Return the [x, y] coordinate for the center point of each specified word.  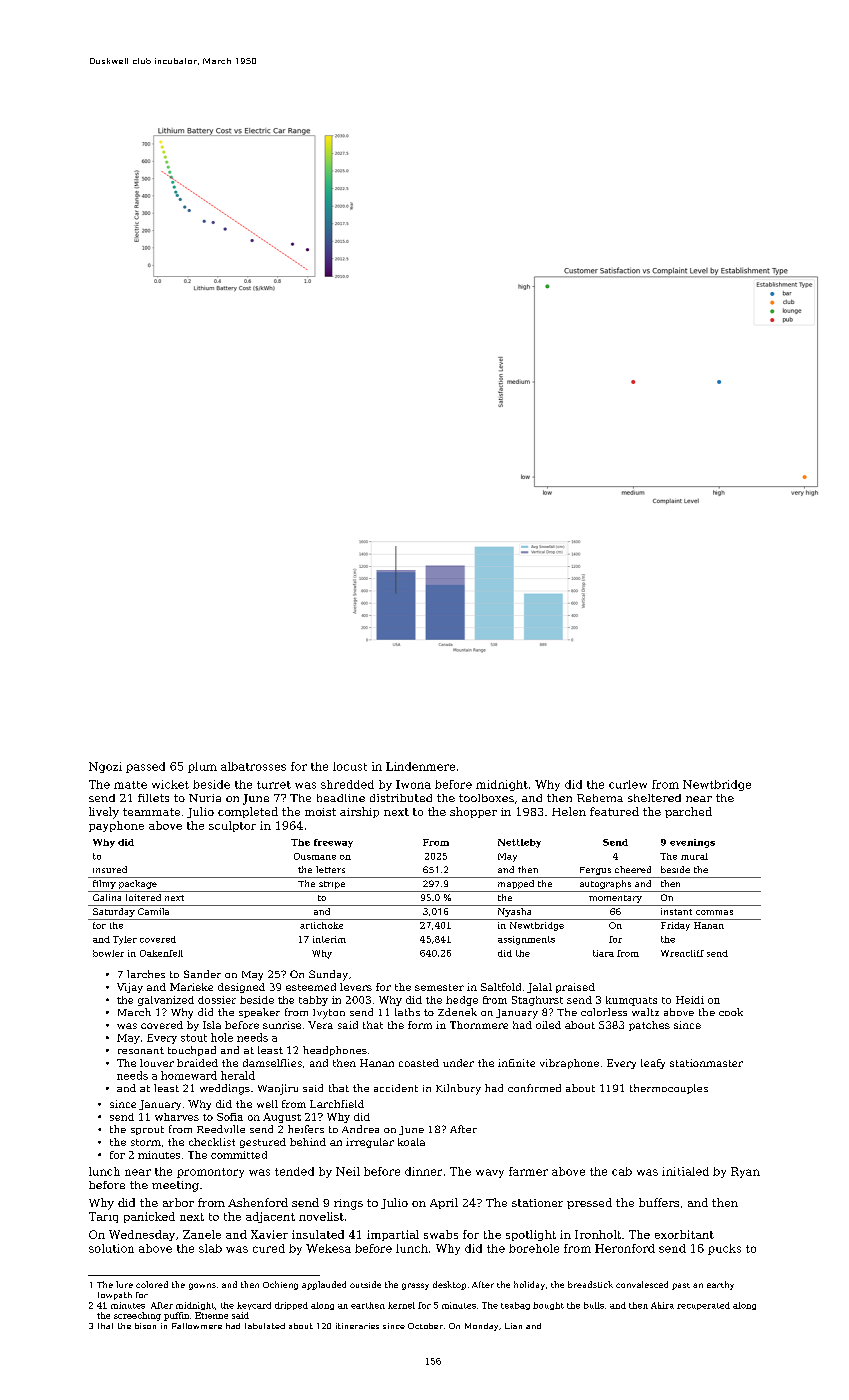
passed [145, 767]
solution [111, 1248]
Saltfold [501, 987]
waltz [645, 1012]
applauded [324, 1285]
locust [350, 766]
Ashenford [258, 1202]
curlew [628, 784]
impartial [393, 1235]
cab [622, 1171]
